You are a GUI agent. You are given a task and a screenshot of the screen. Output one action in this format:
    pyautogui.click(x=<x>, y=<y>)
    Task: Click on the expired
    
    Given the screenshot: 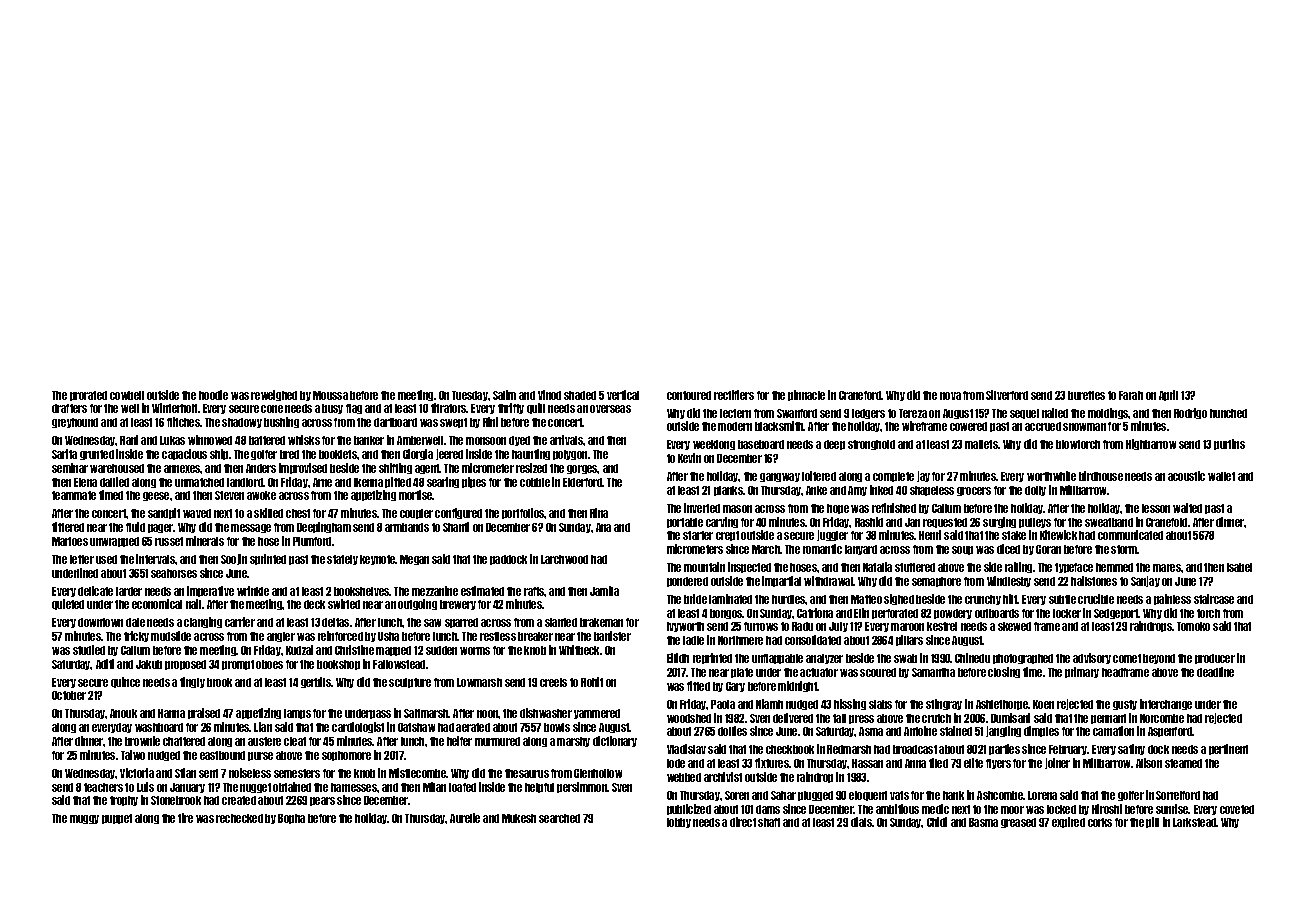 What is the action you would take?
    pyautogui.click(x=1068, y=822)
